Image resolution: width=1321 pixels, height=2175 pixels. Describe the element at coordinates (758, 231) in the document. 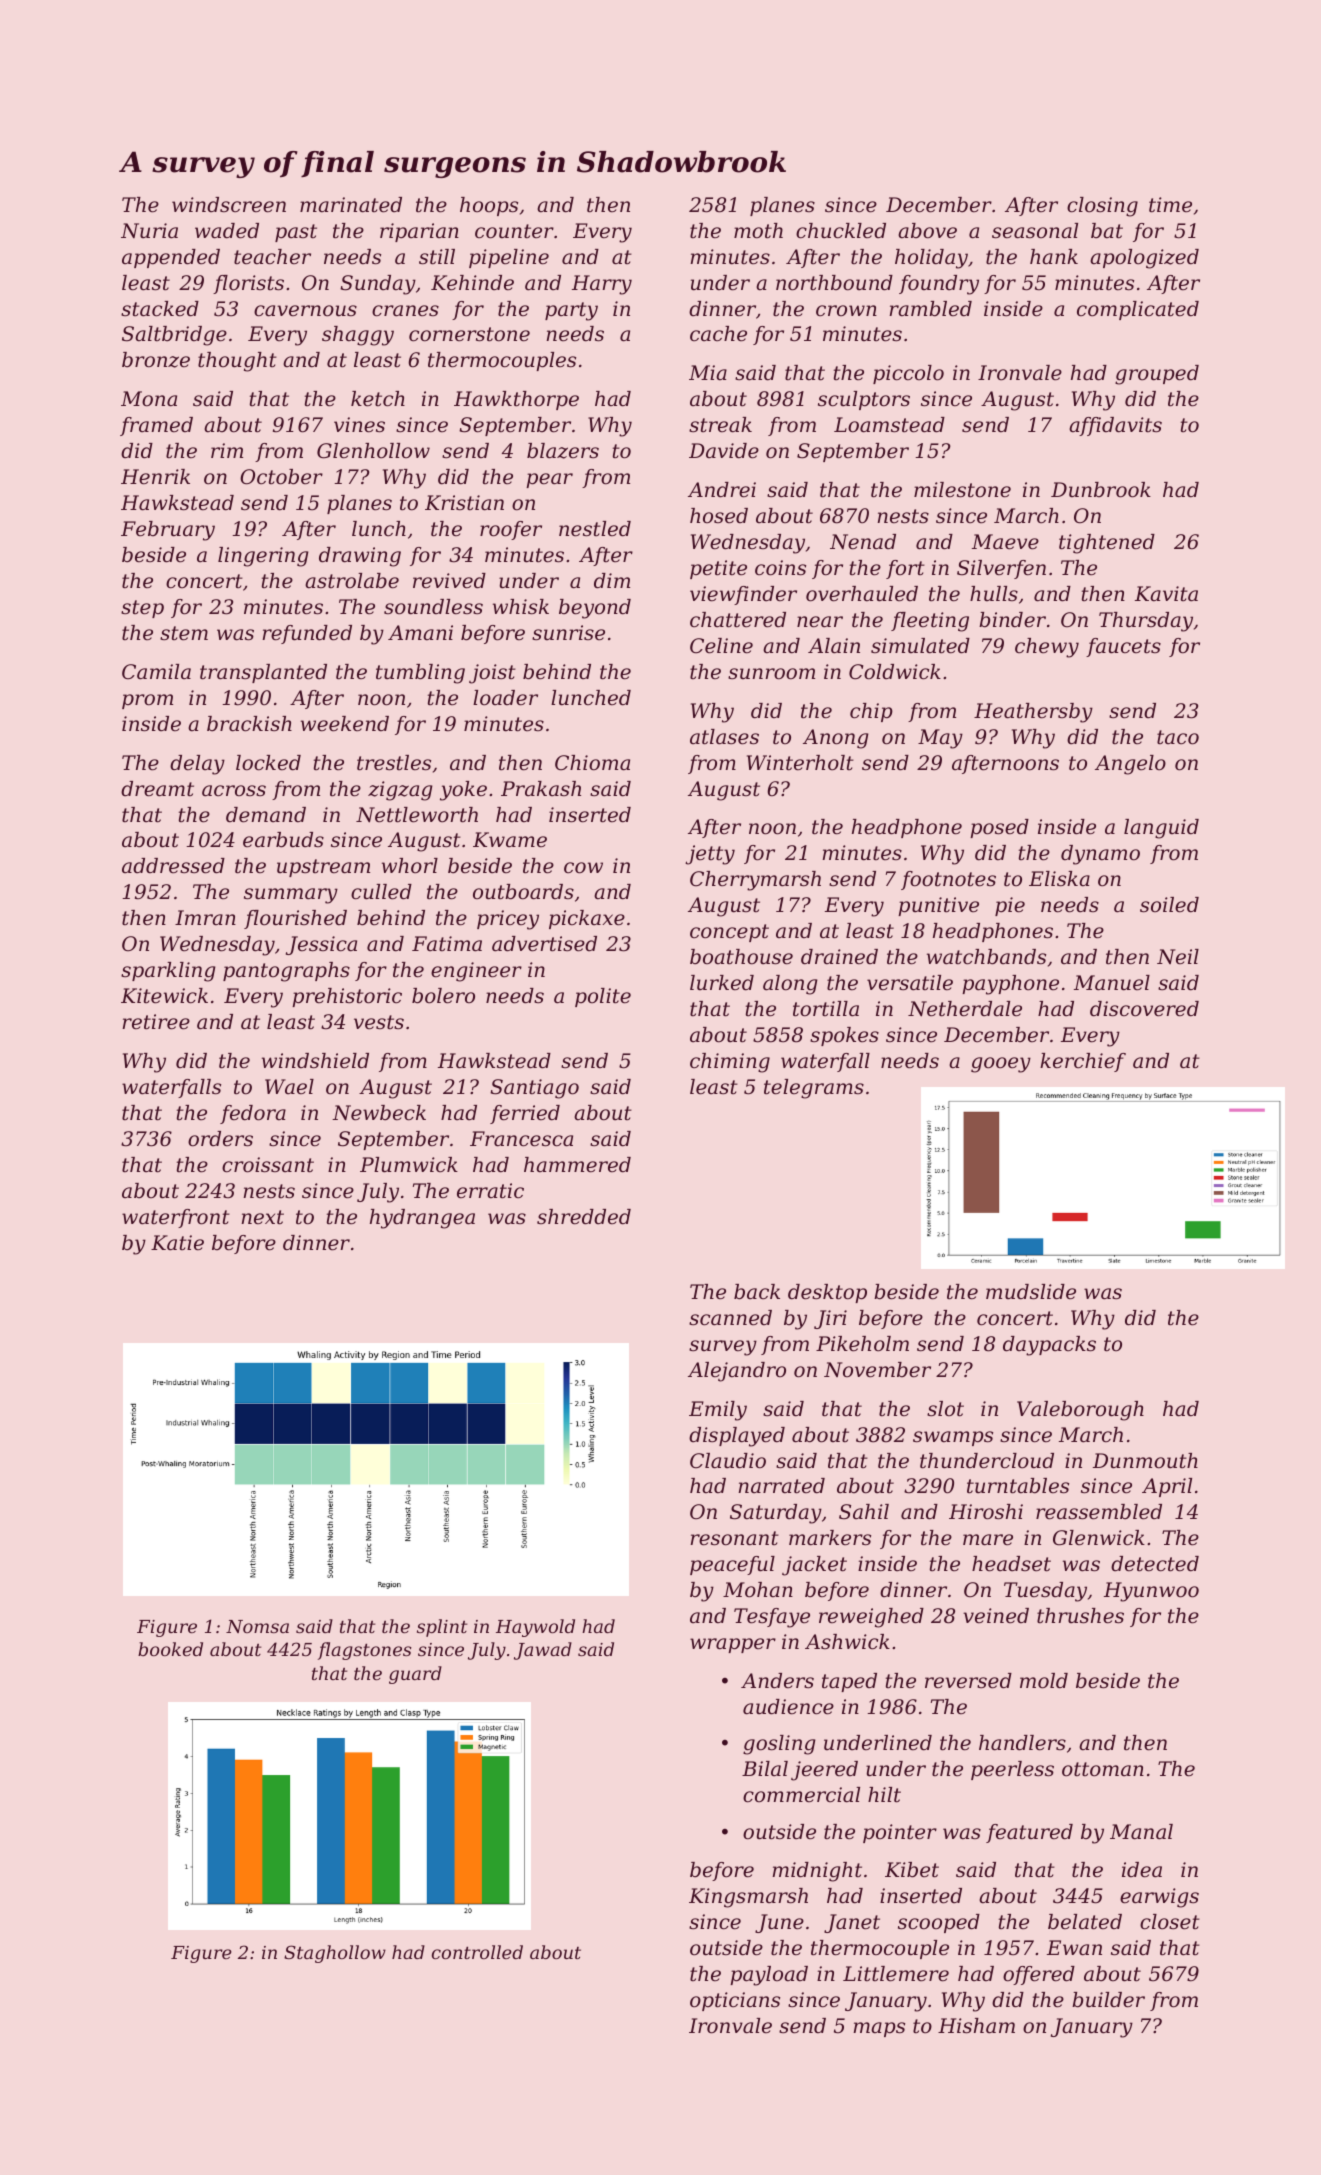

I see `moth` at that location.
